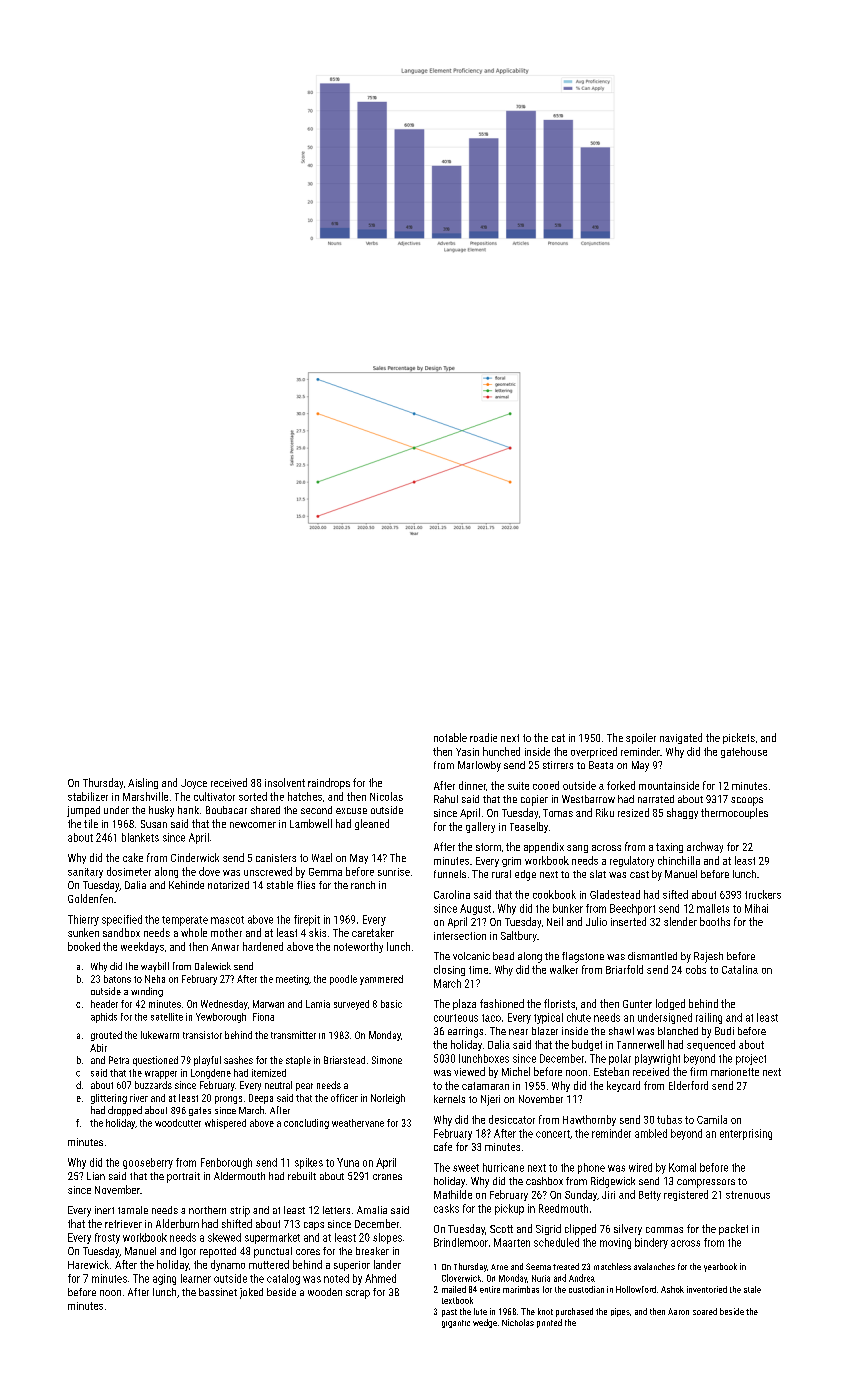 This document has height=1400, width=849. What do you see at coordinates (83, 920) in the document?
I see `Thierry` at bounding box center [83, 920].
